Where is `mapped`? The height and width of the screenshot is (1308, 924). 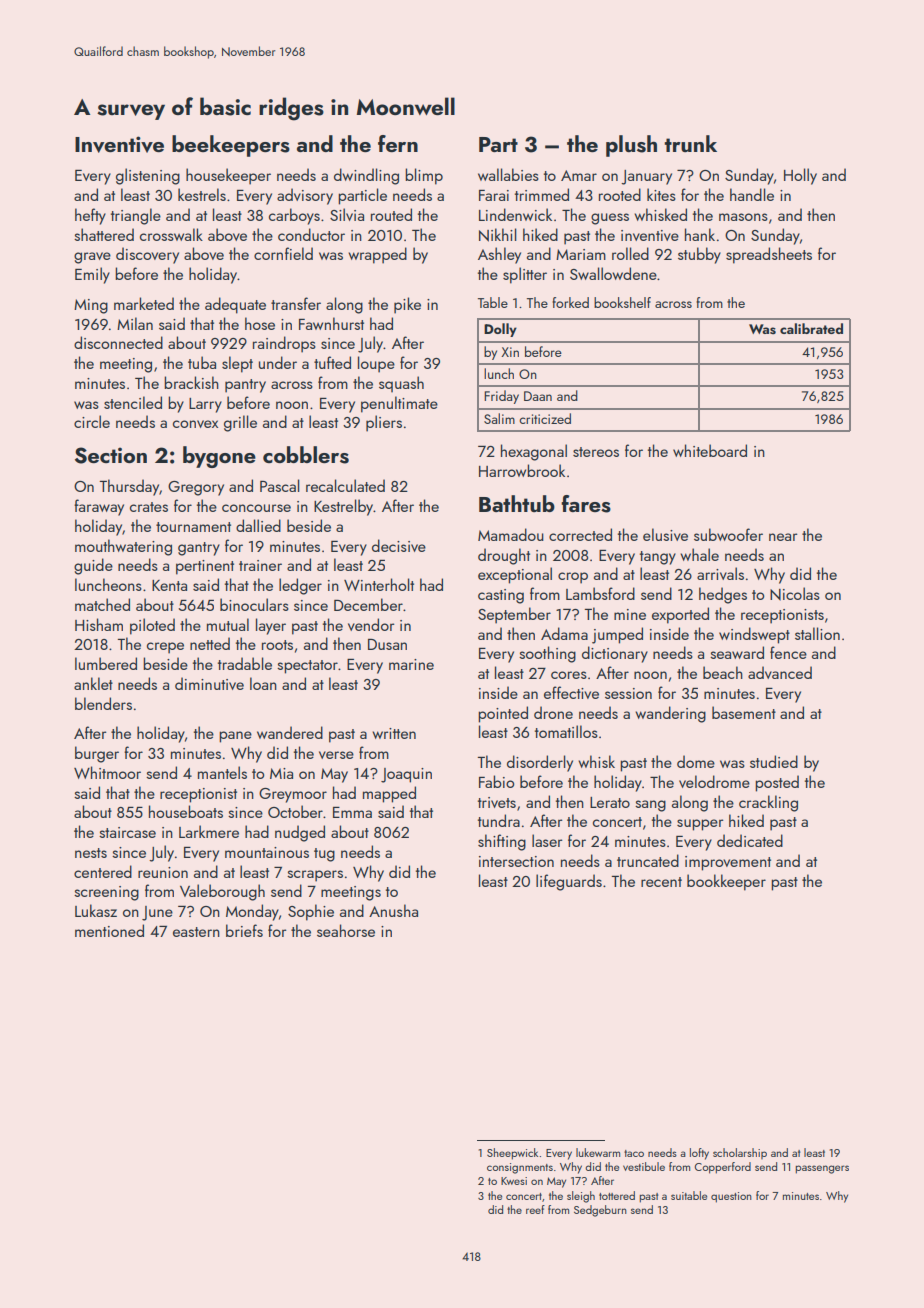 mapped is located at coordinates (389, 794).
